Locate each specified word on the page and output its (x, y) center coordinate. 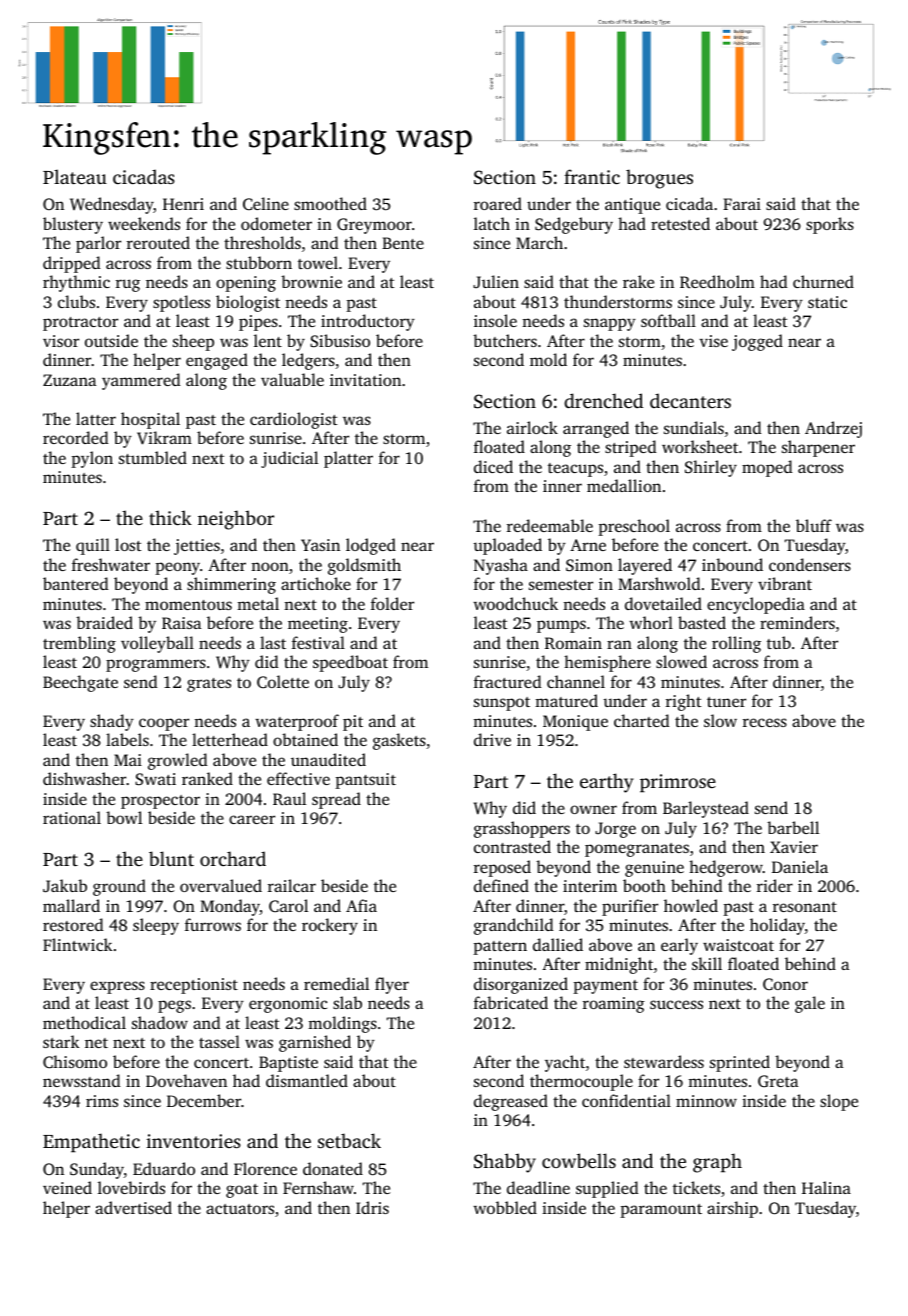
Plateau (75, 176)
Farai (742, 204)
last (273, 642)
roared (498, 203)
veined (67, 1187)
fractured (508, 681)
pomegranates (637, 850)
